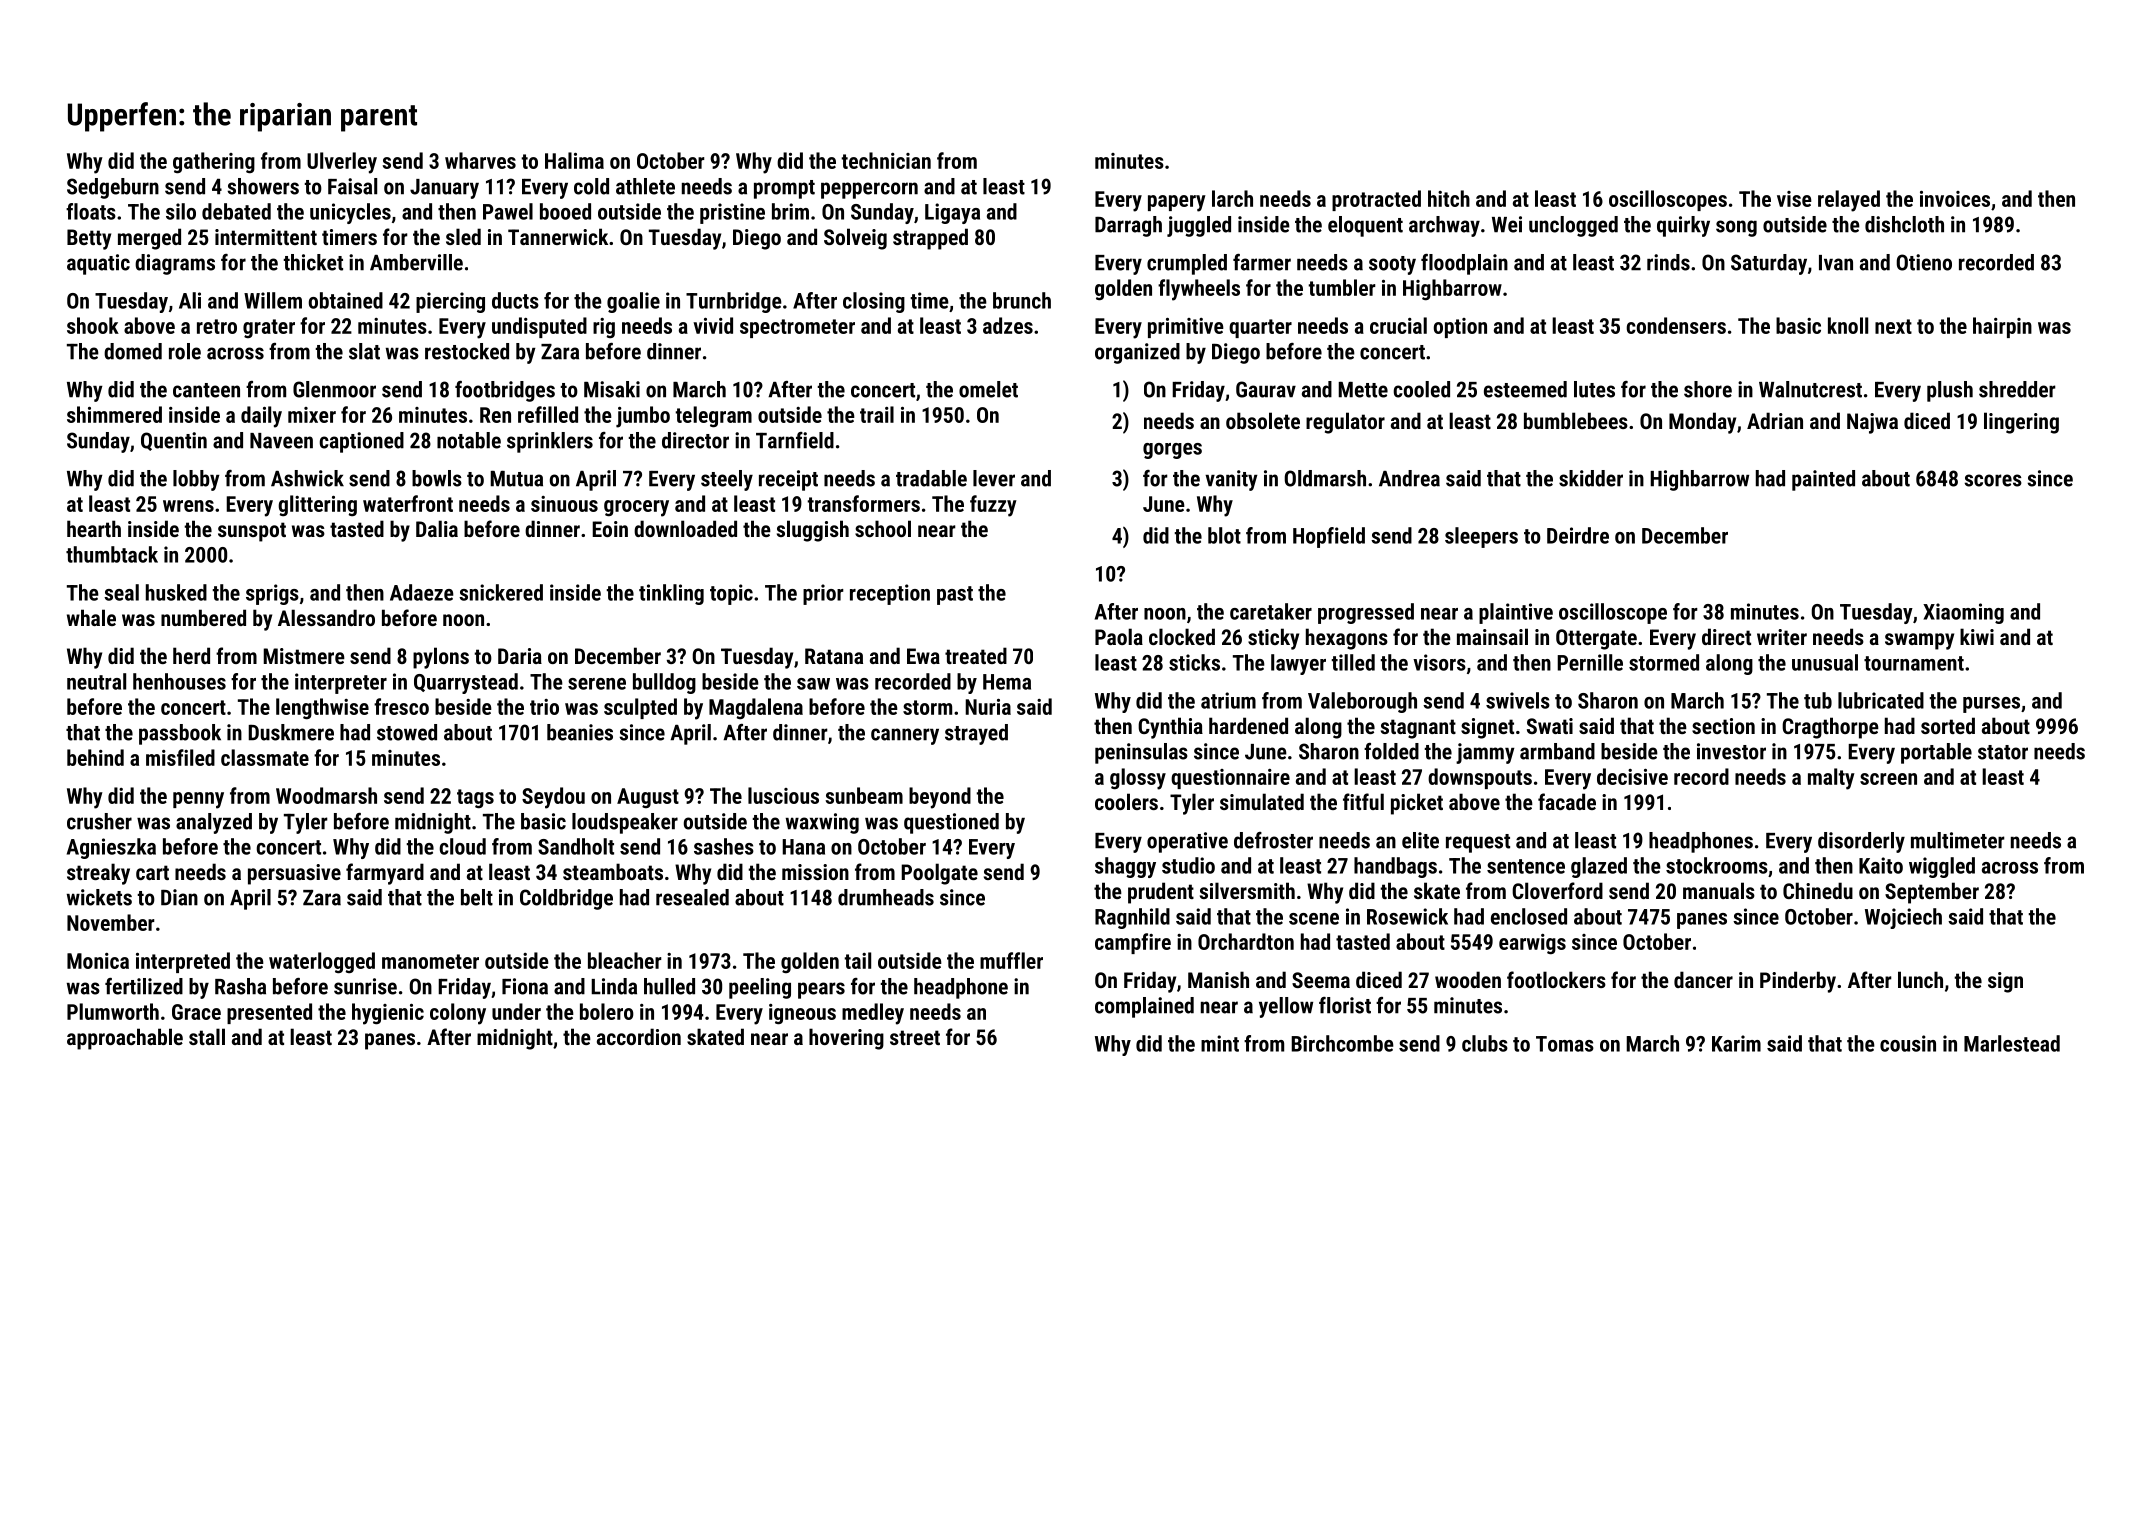 The width and height of the screenshot is (2153, 1523). Describe the element at coordinates (886, 160) in the screenshot. I see `technician` at that location.
